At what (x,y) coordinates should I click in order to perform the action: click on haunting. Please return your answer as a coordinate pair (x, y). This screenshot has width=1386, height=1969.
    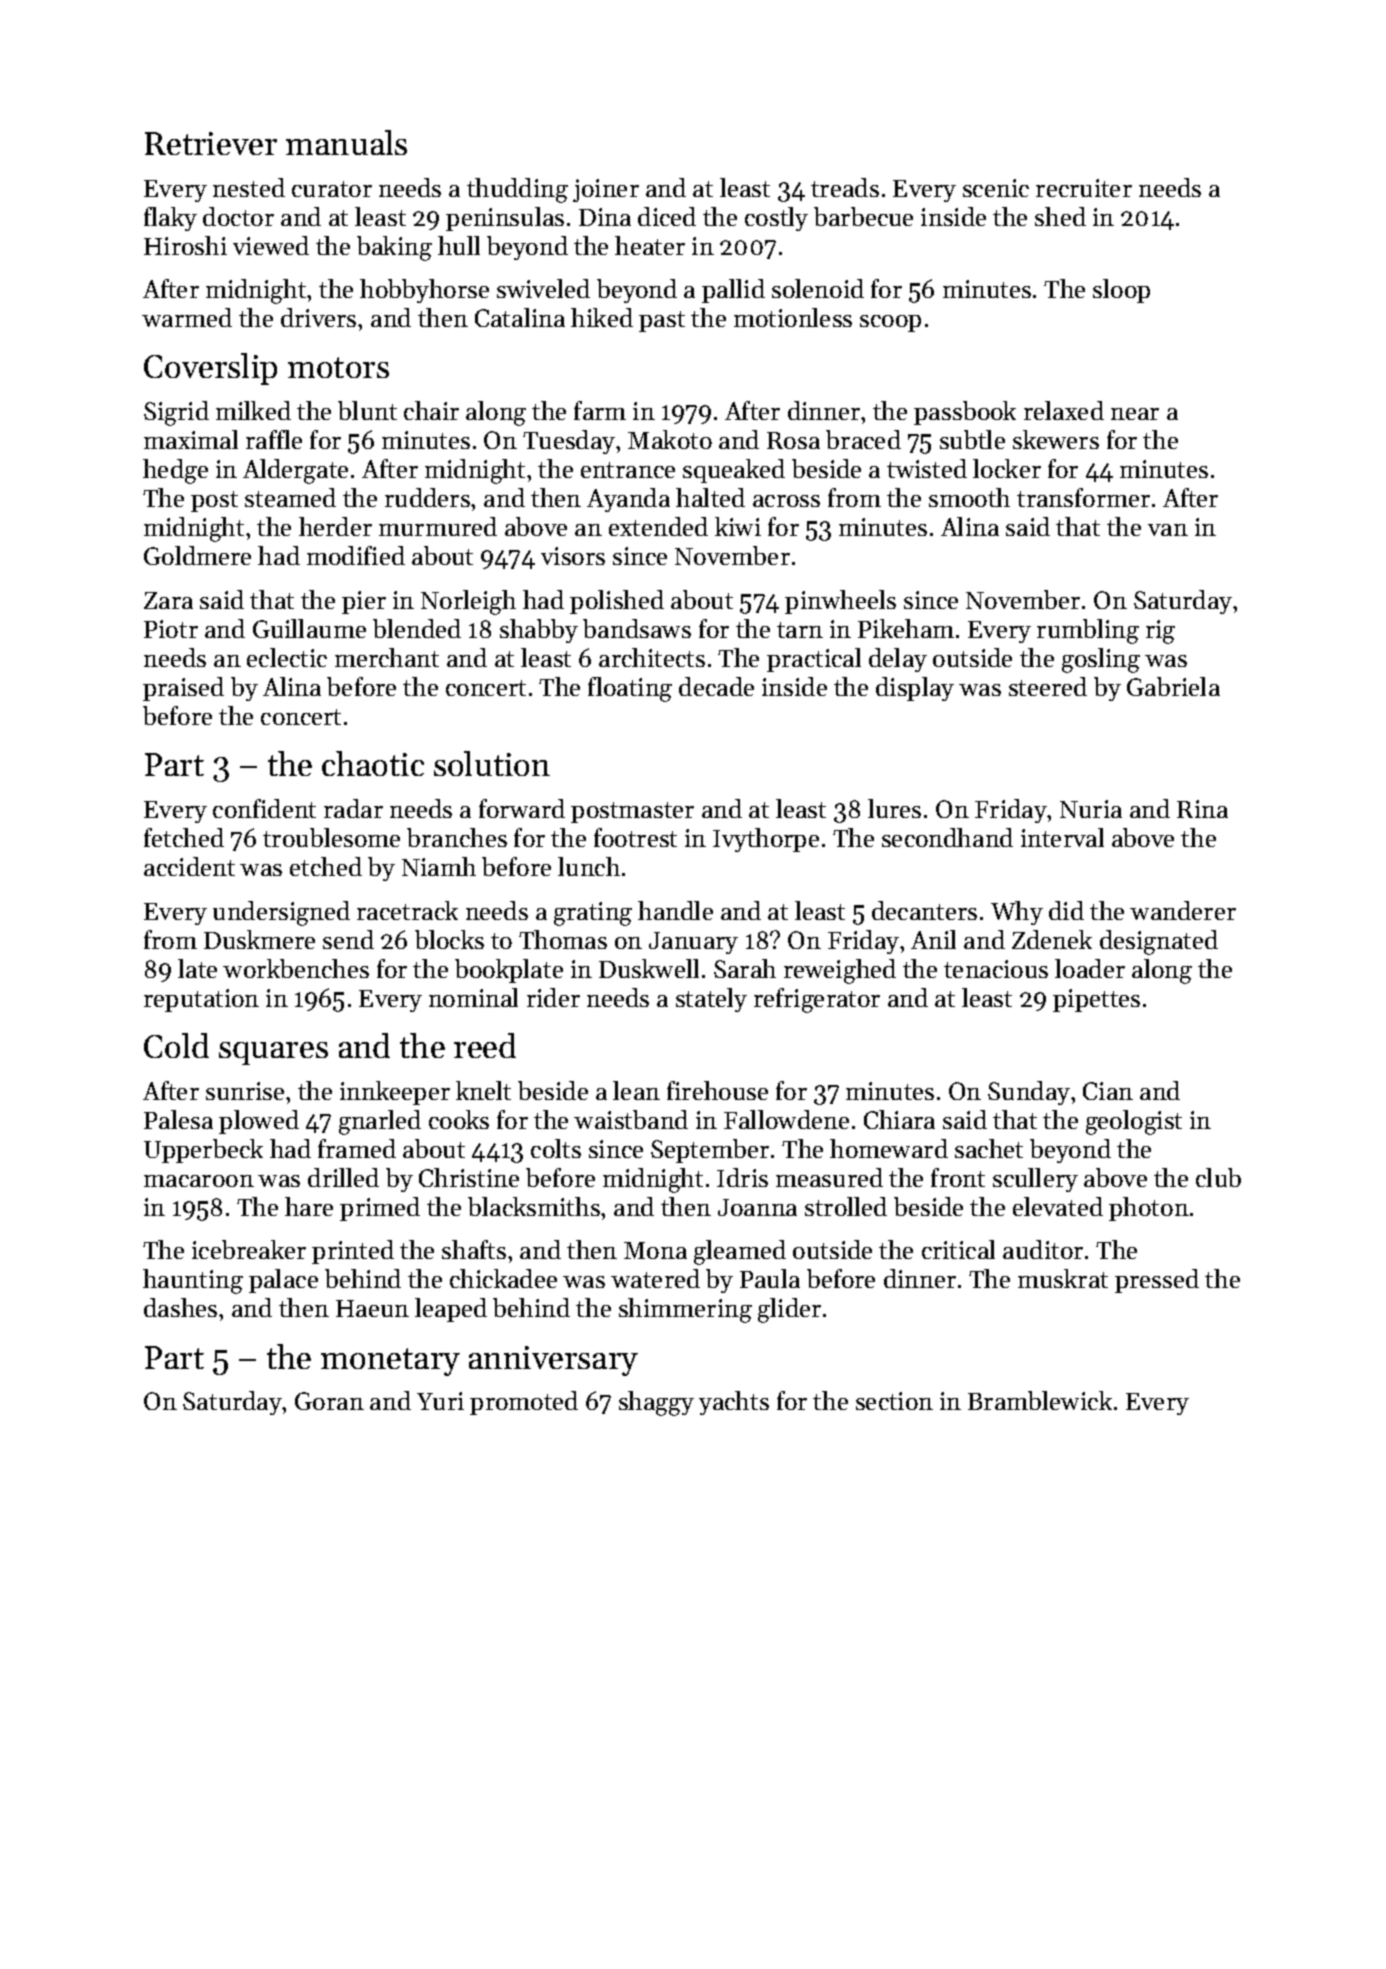
    Looking at the image, I should click on (193, 1281).
